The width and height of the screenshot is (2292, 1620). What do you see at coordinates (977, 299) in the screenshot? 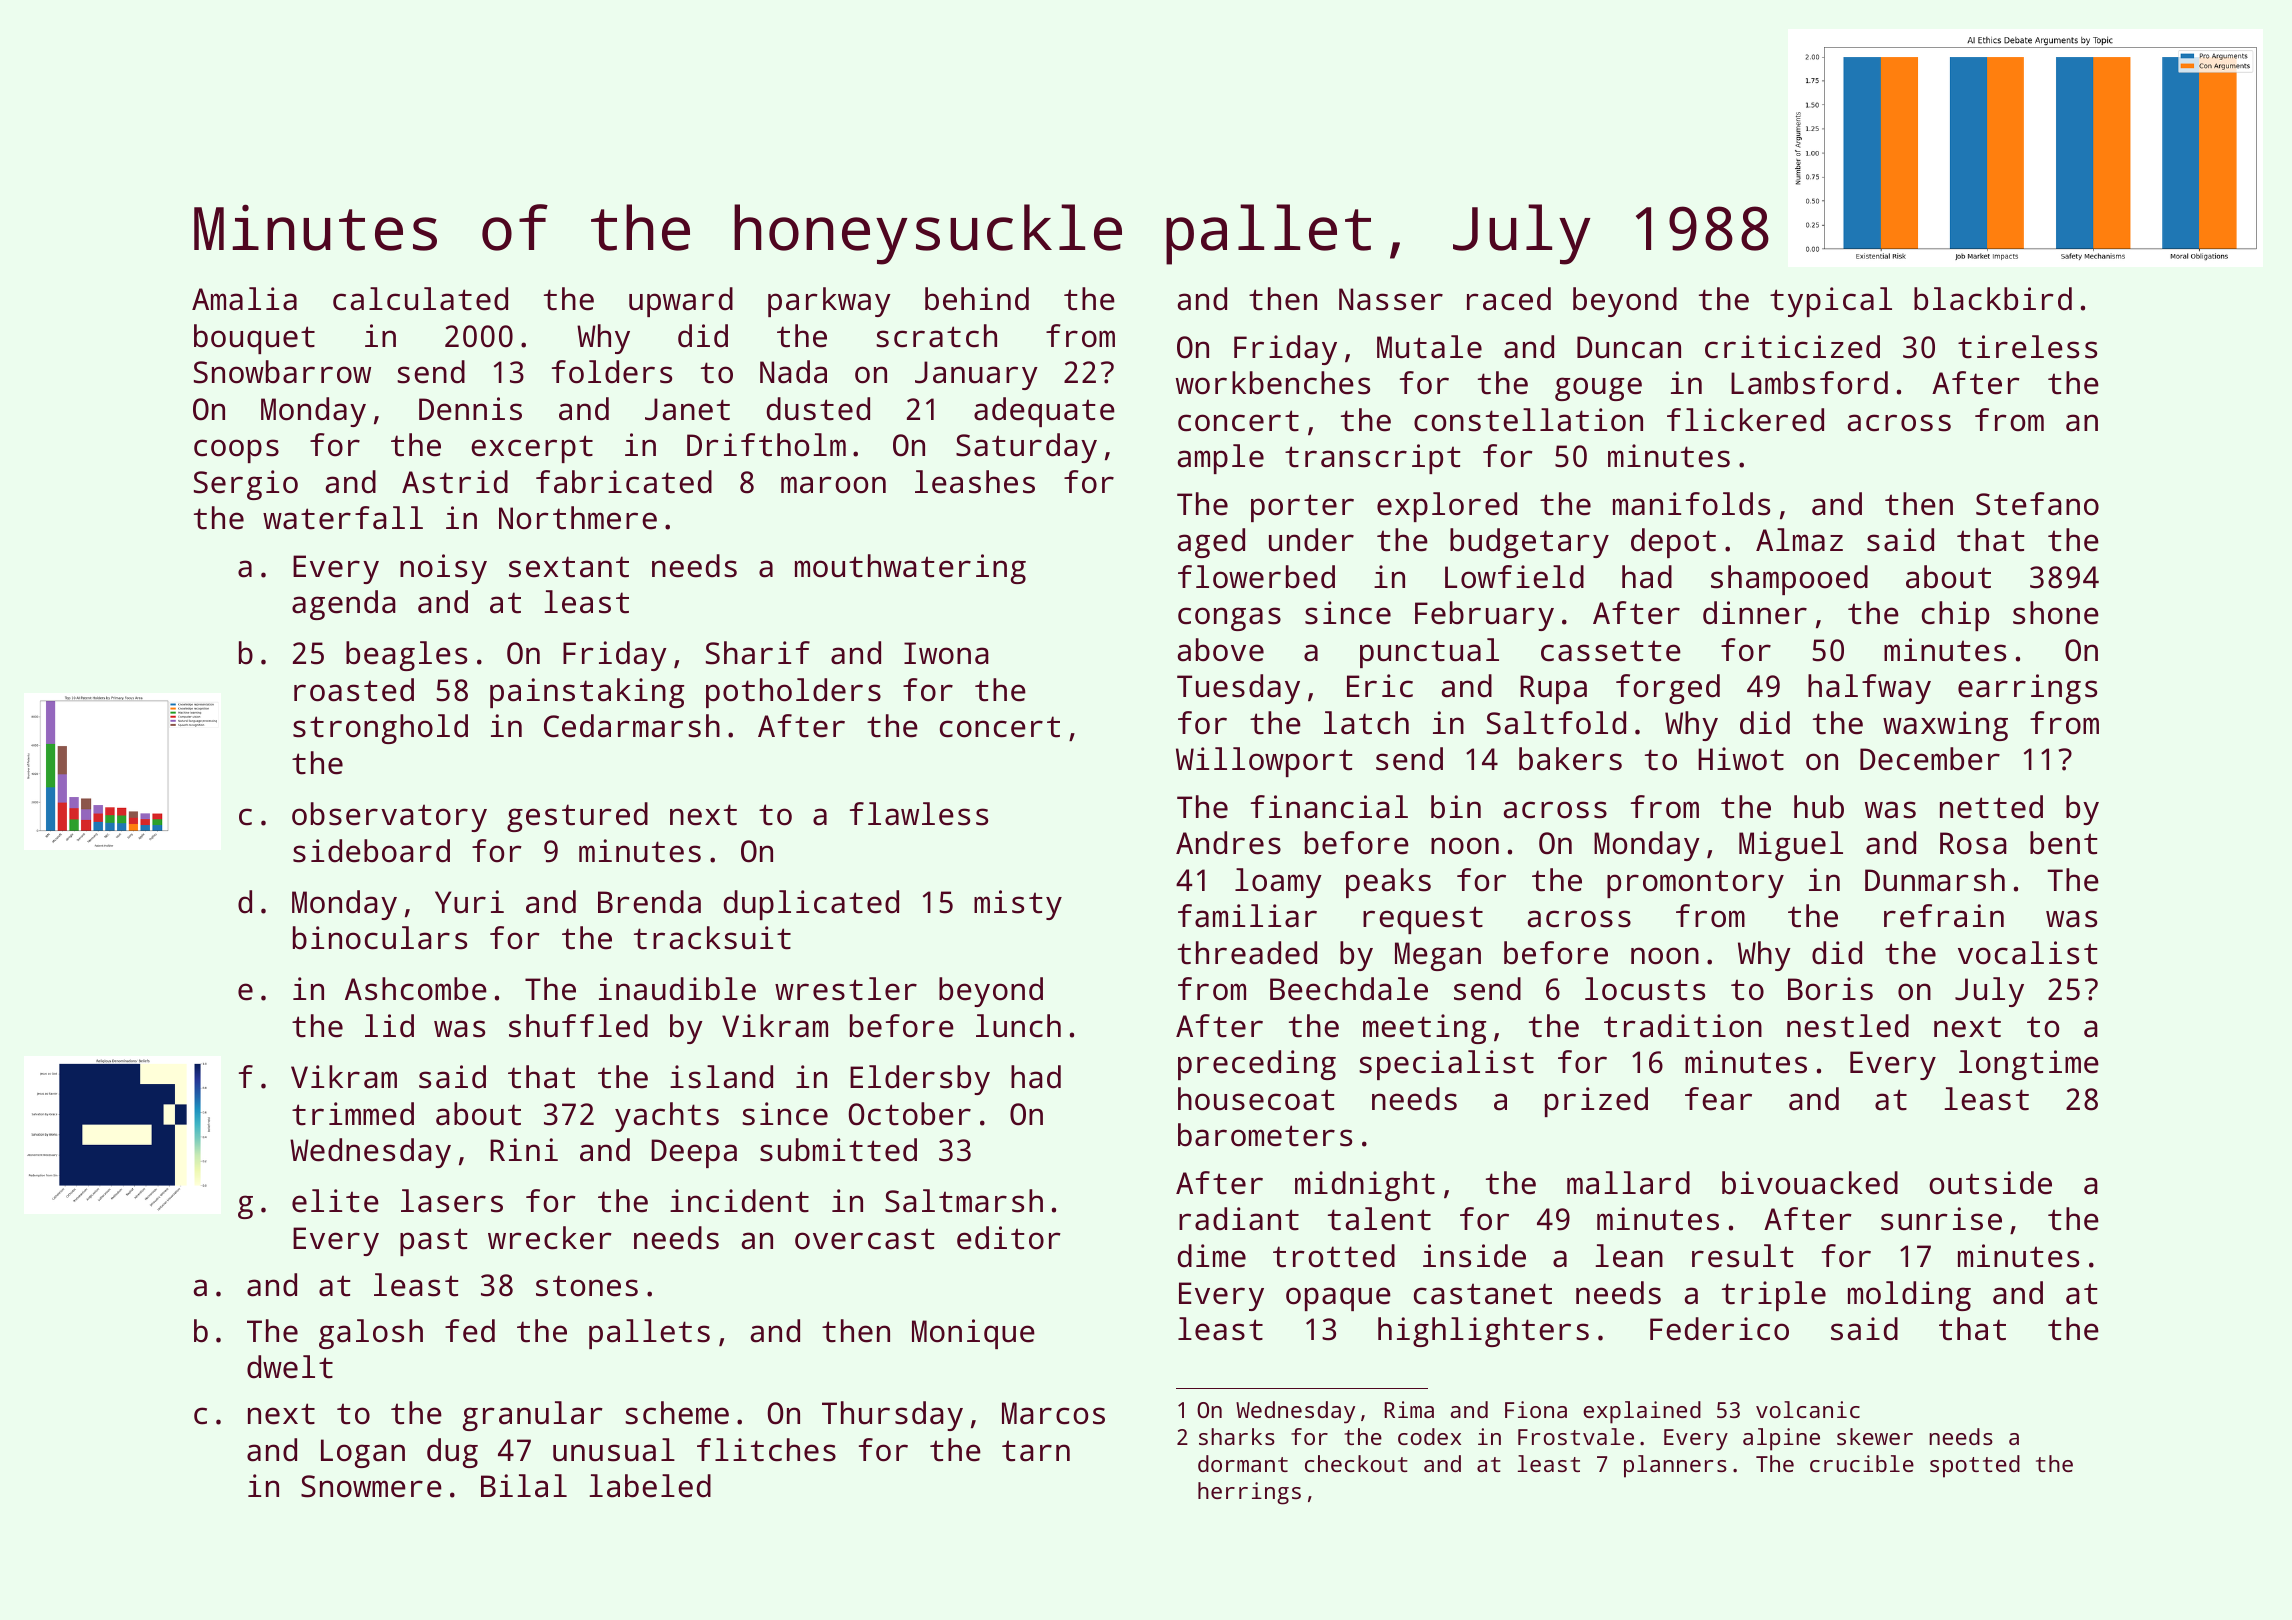
I see `behind` at bounding box center [977, 299].
